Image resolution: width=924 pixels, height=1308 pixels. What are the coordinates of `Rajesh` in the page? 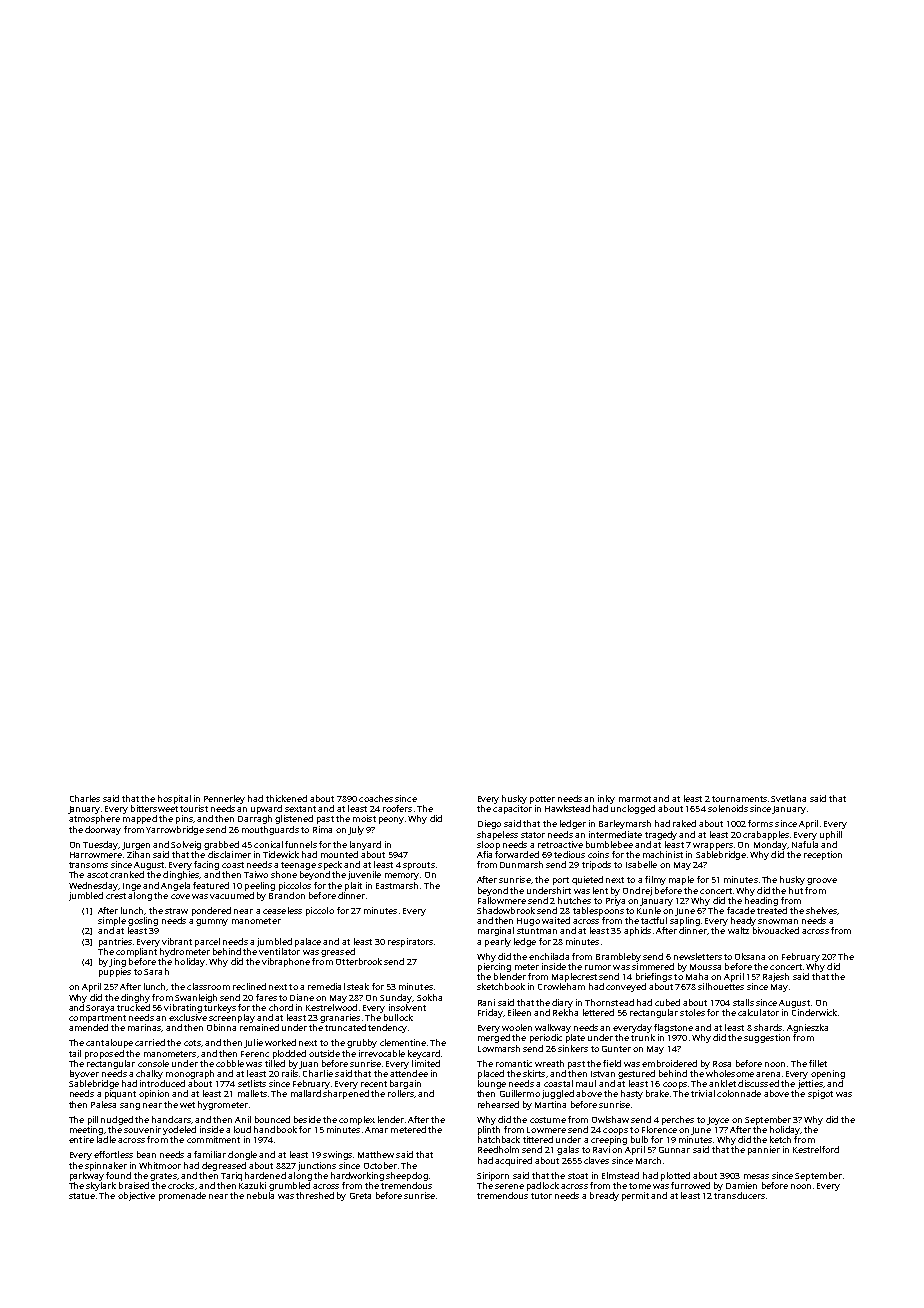 It's located at (776, 977).
